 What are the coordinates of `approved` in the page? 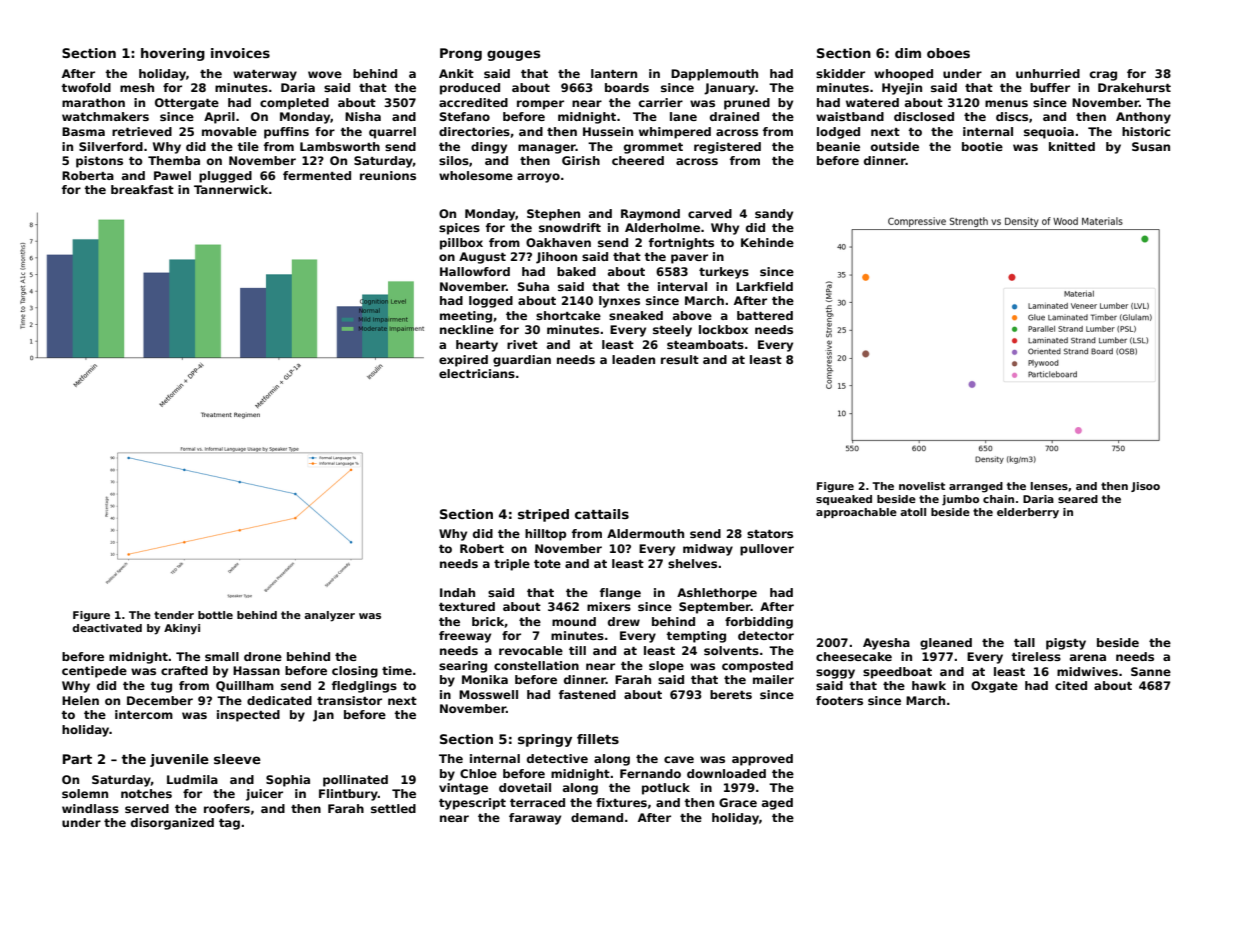 It's located at (762, 760).
